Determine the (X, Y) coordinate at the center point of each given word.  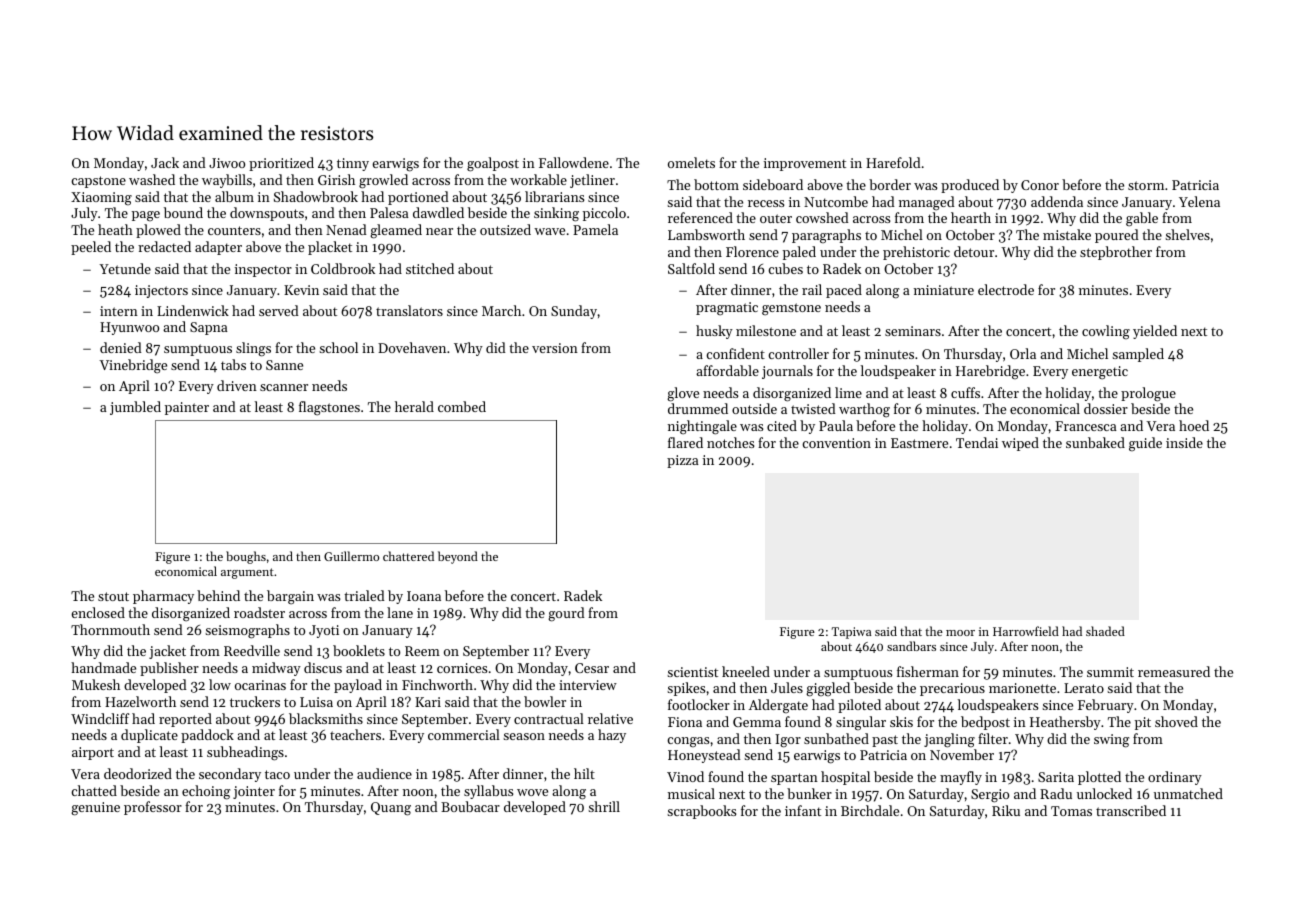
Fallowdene (574, 162)
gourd (566, 614)
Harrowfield (1026, 631)
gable (1142, 219)
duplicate (149, 736)
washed (152, 179)
